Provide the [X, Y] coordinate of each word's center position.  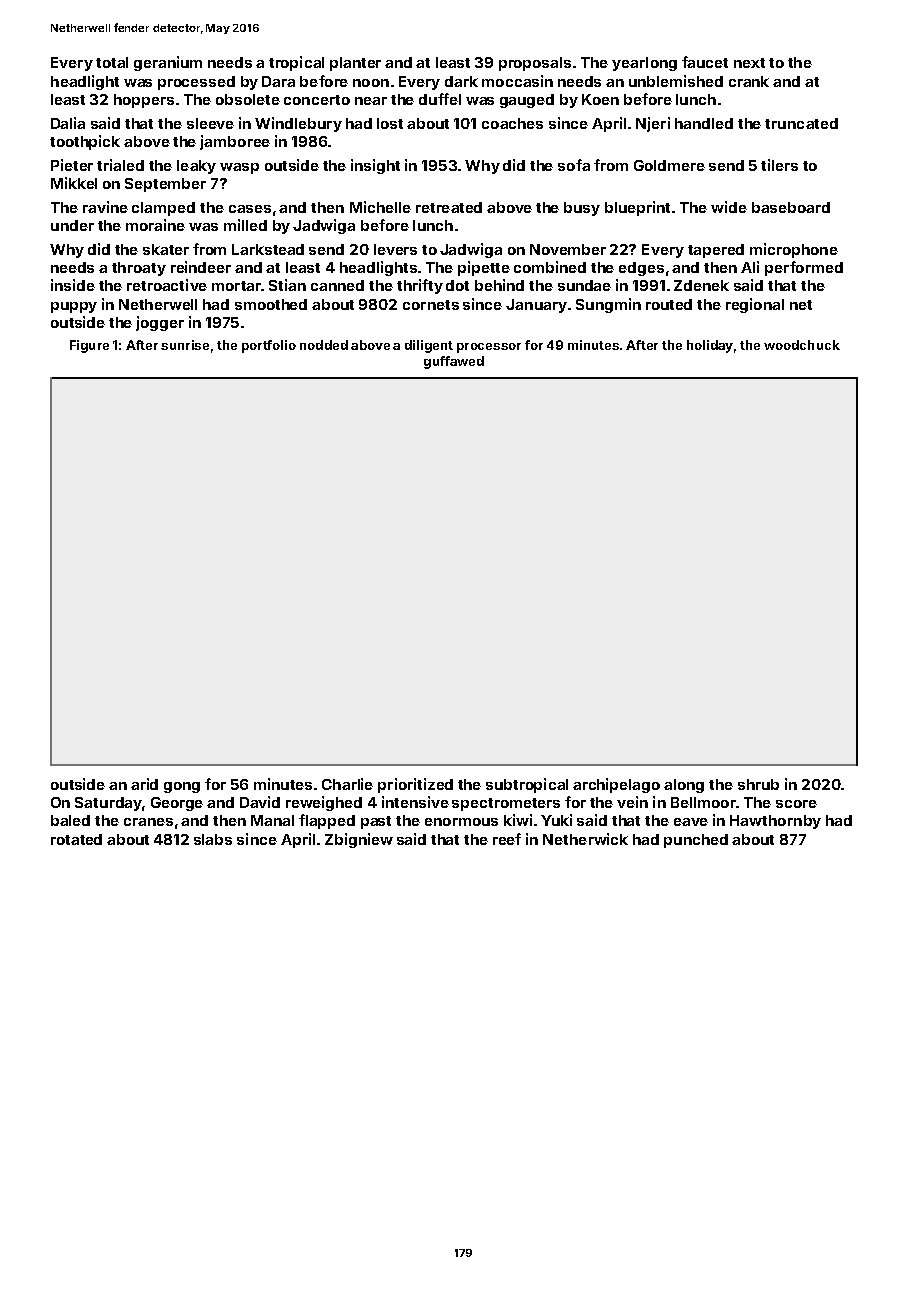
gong [182, 787]
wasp [239, 168]
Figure [89, 346]
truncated [801, 123]
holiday [710, 346]
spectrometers [506, 804]
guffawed [454, 362]
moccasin [517, 81]
